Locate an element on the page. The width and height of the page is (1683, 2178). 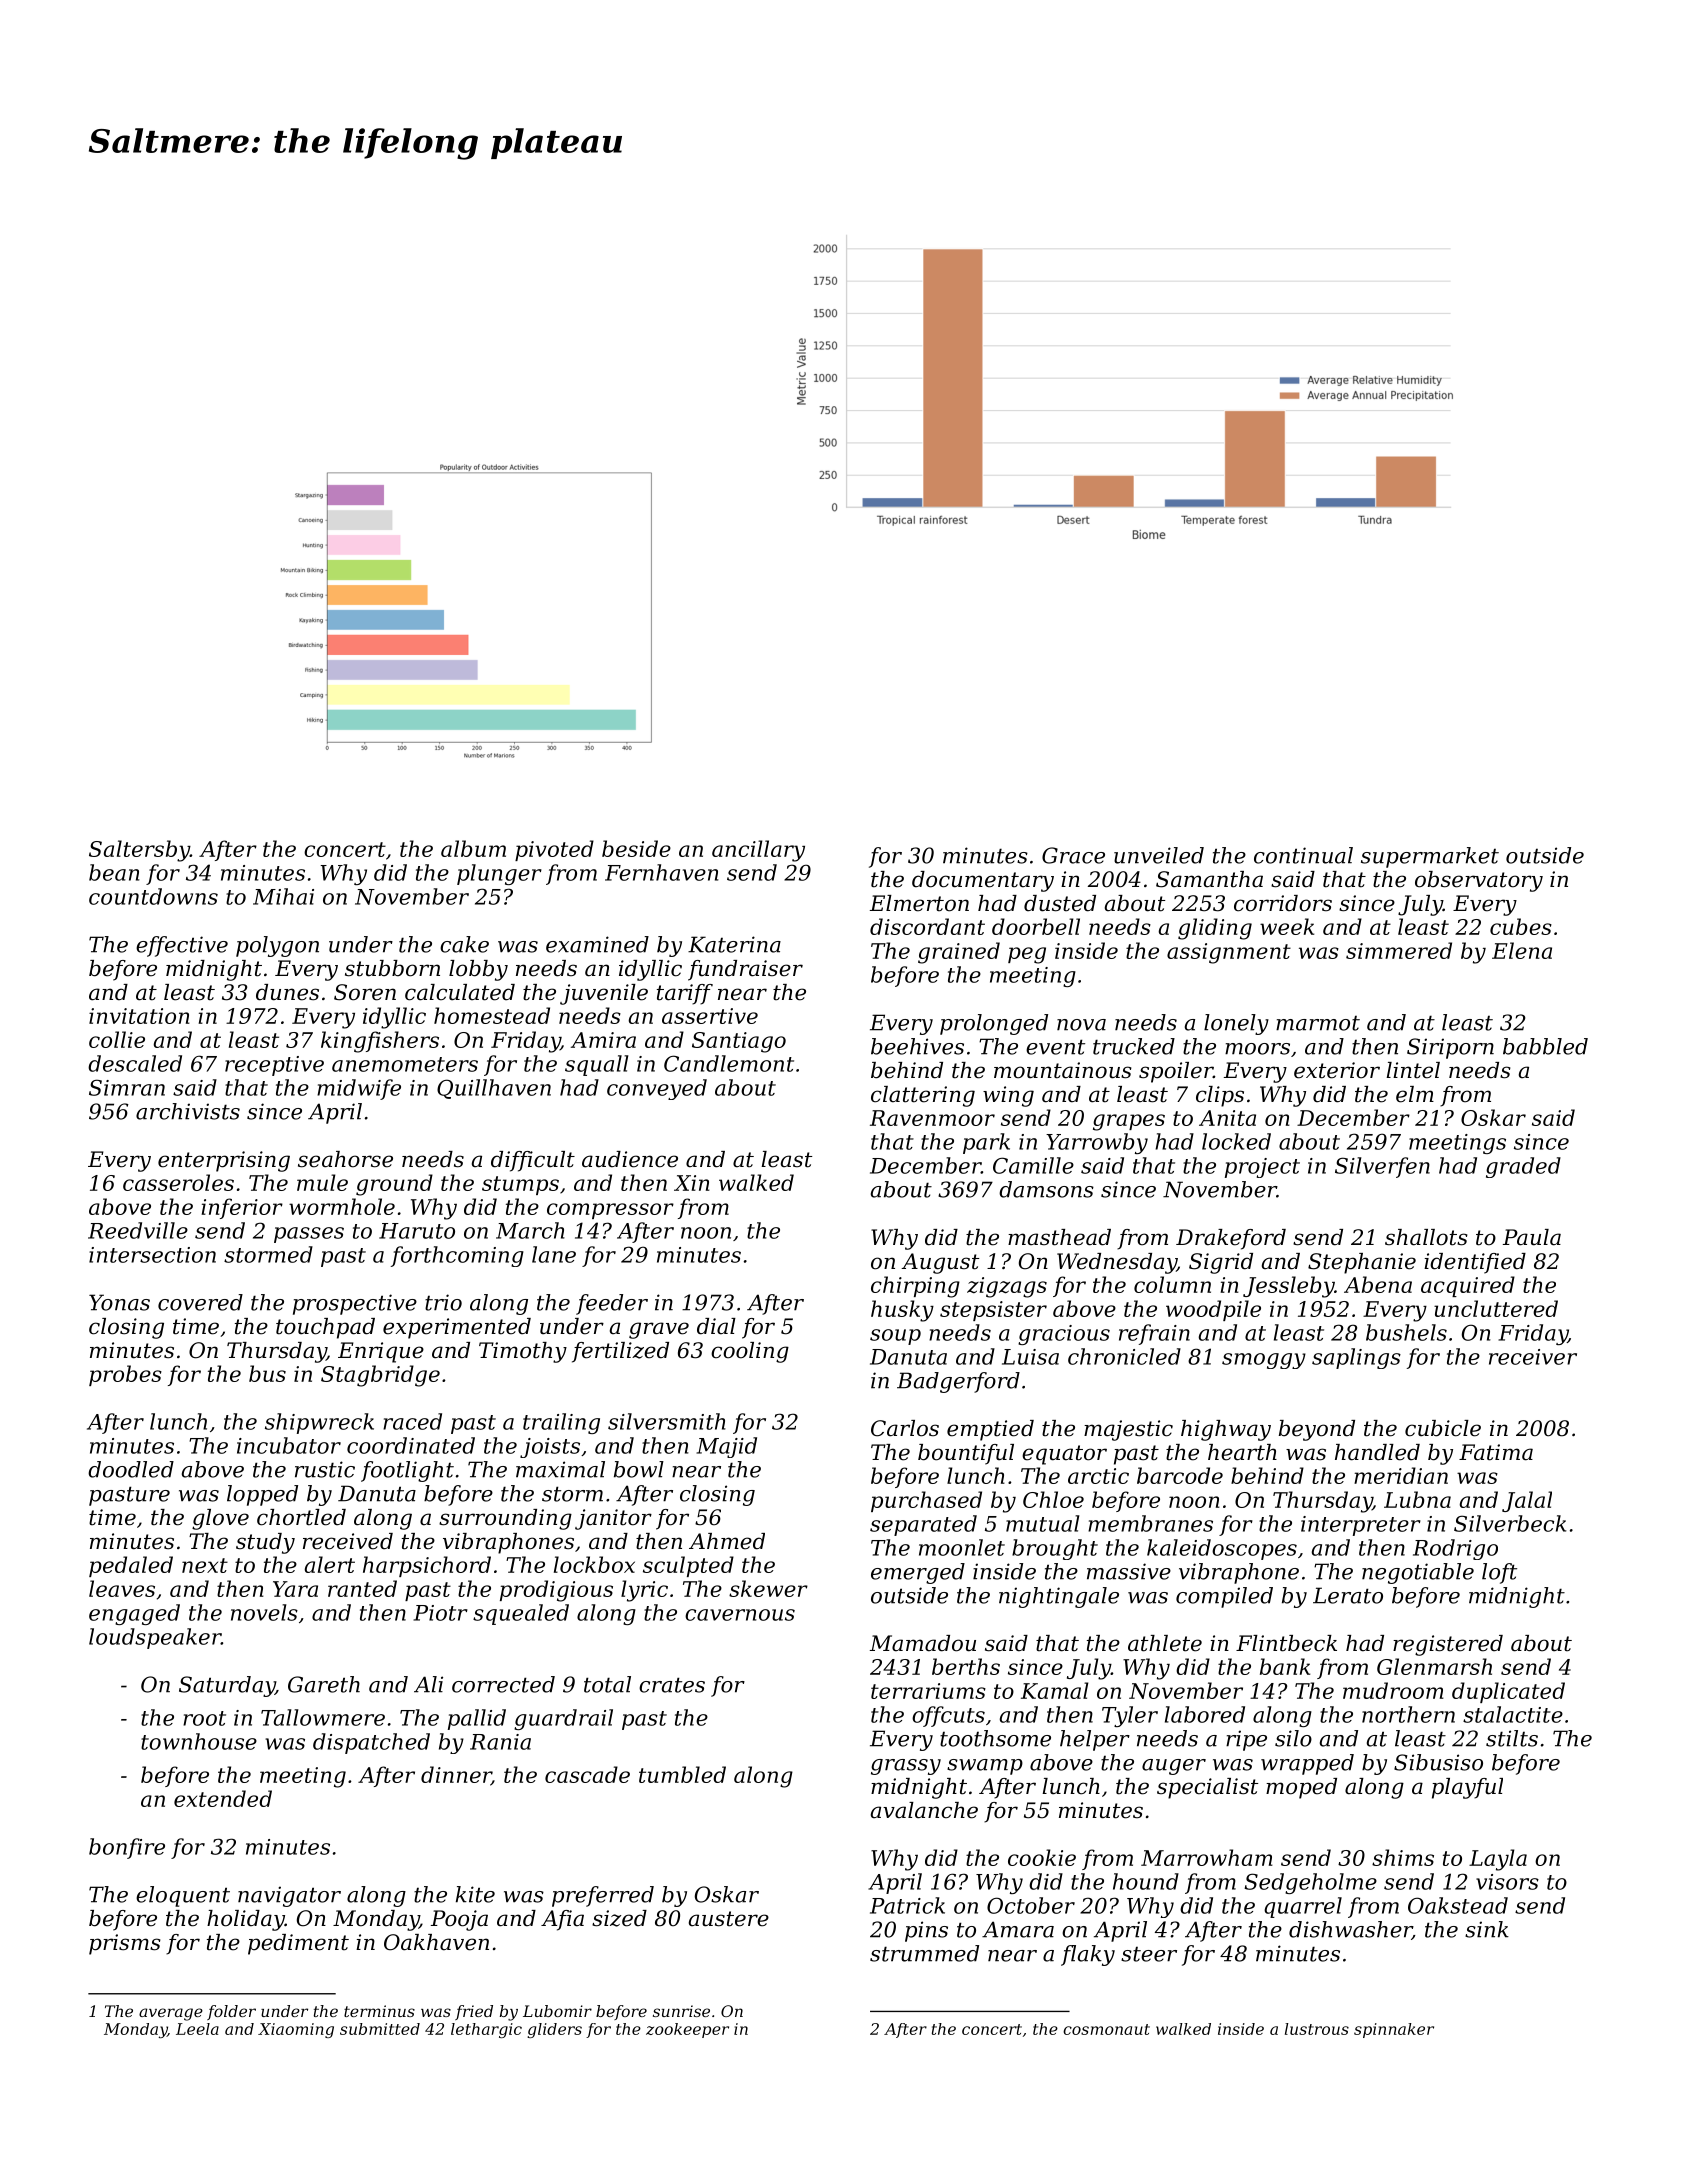
feeder is located at coordinates (612, 1304).
